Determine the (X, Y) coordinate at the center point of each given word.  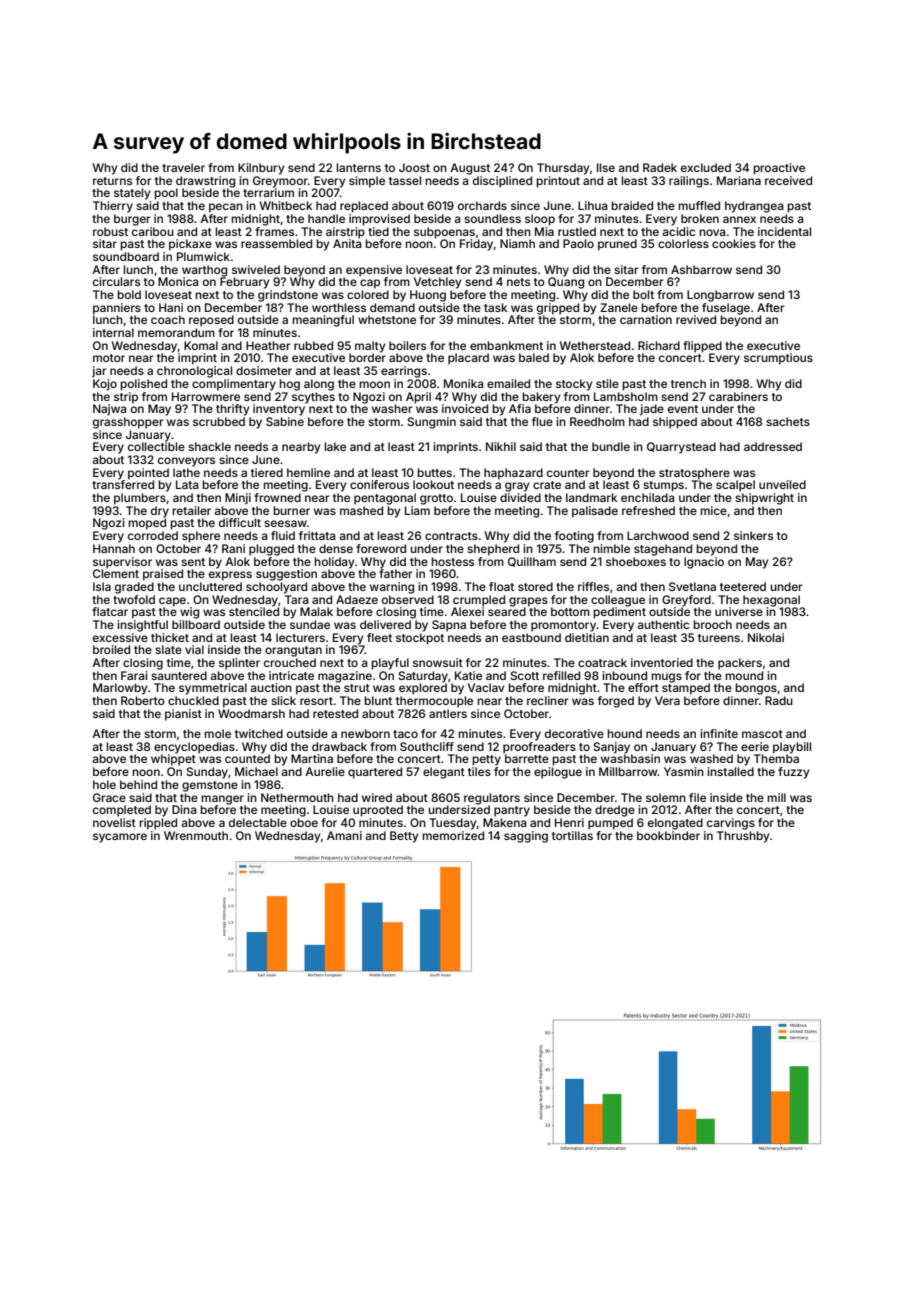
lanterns (358, 167)
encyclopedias (194, 748)
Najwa (109, 410)
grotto (436, 499)
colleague (618, 601)
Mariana (739, 180)
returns (112, 181)
